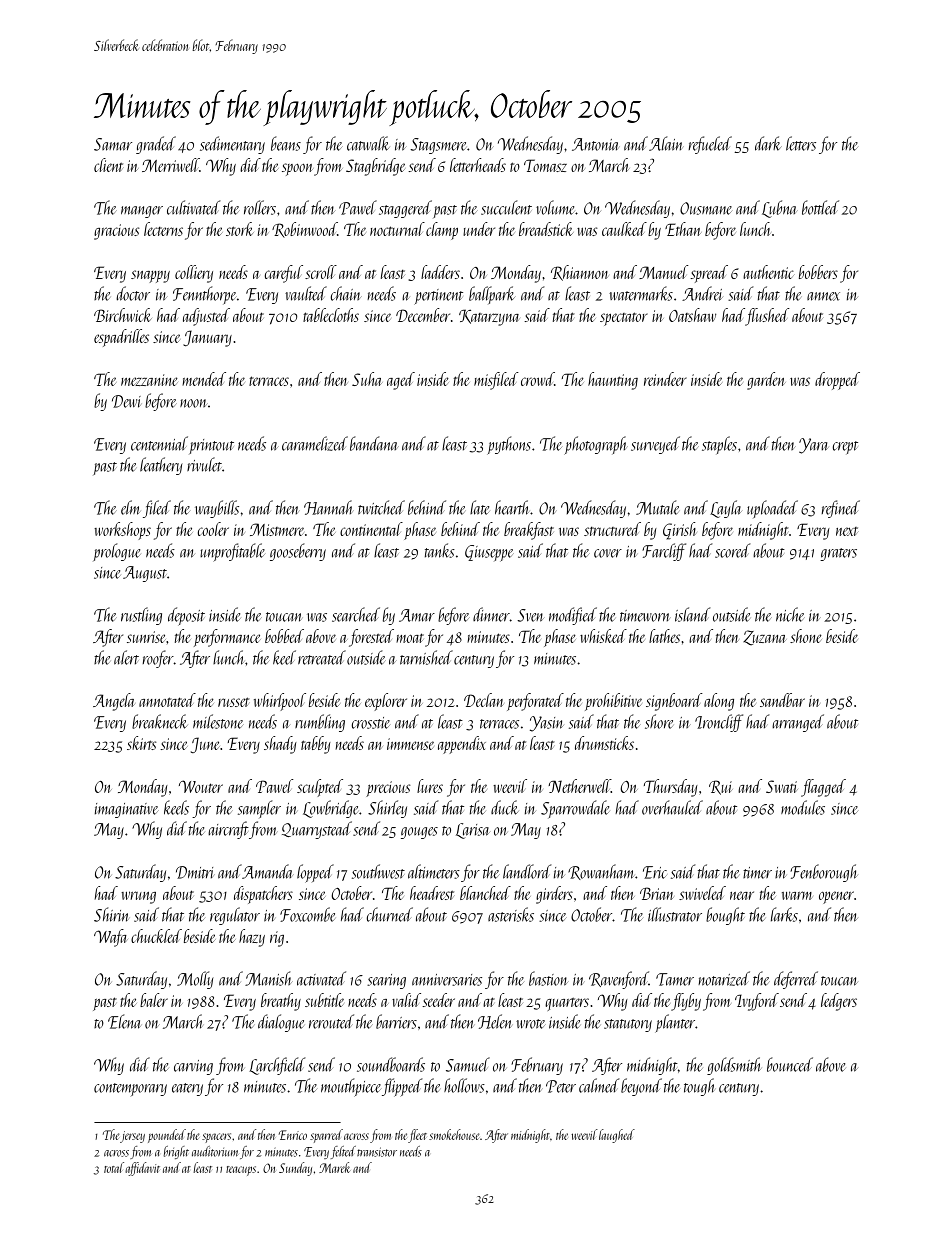 The image size is (952, 1233). I want to click on dark, so click(768, 143).
